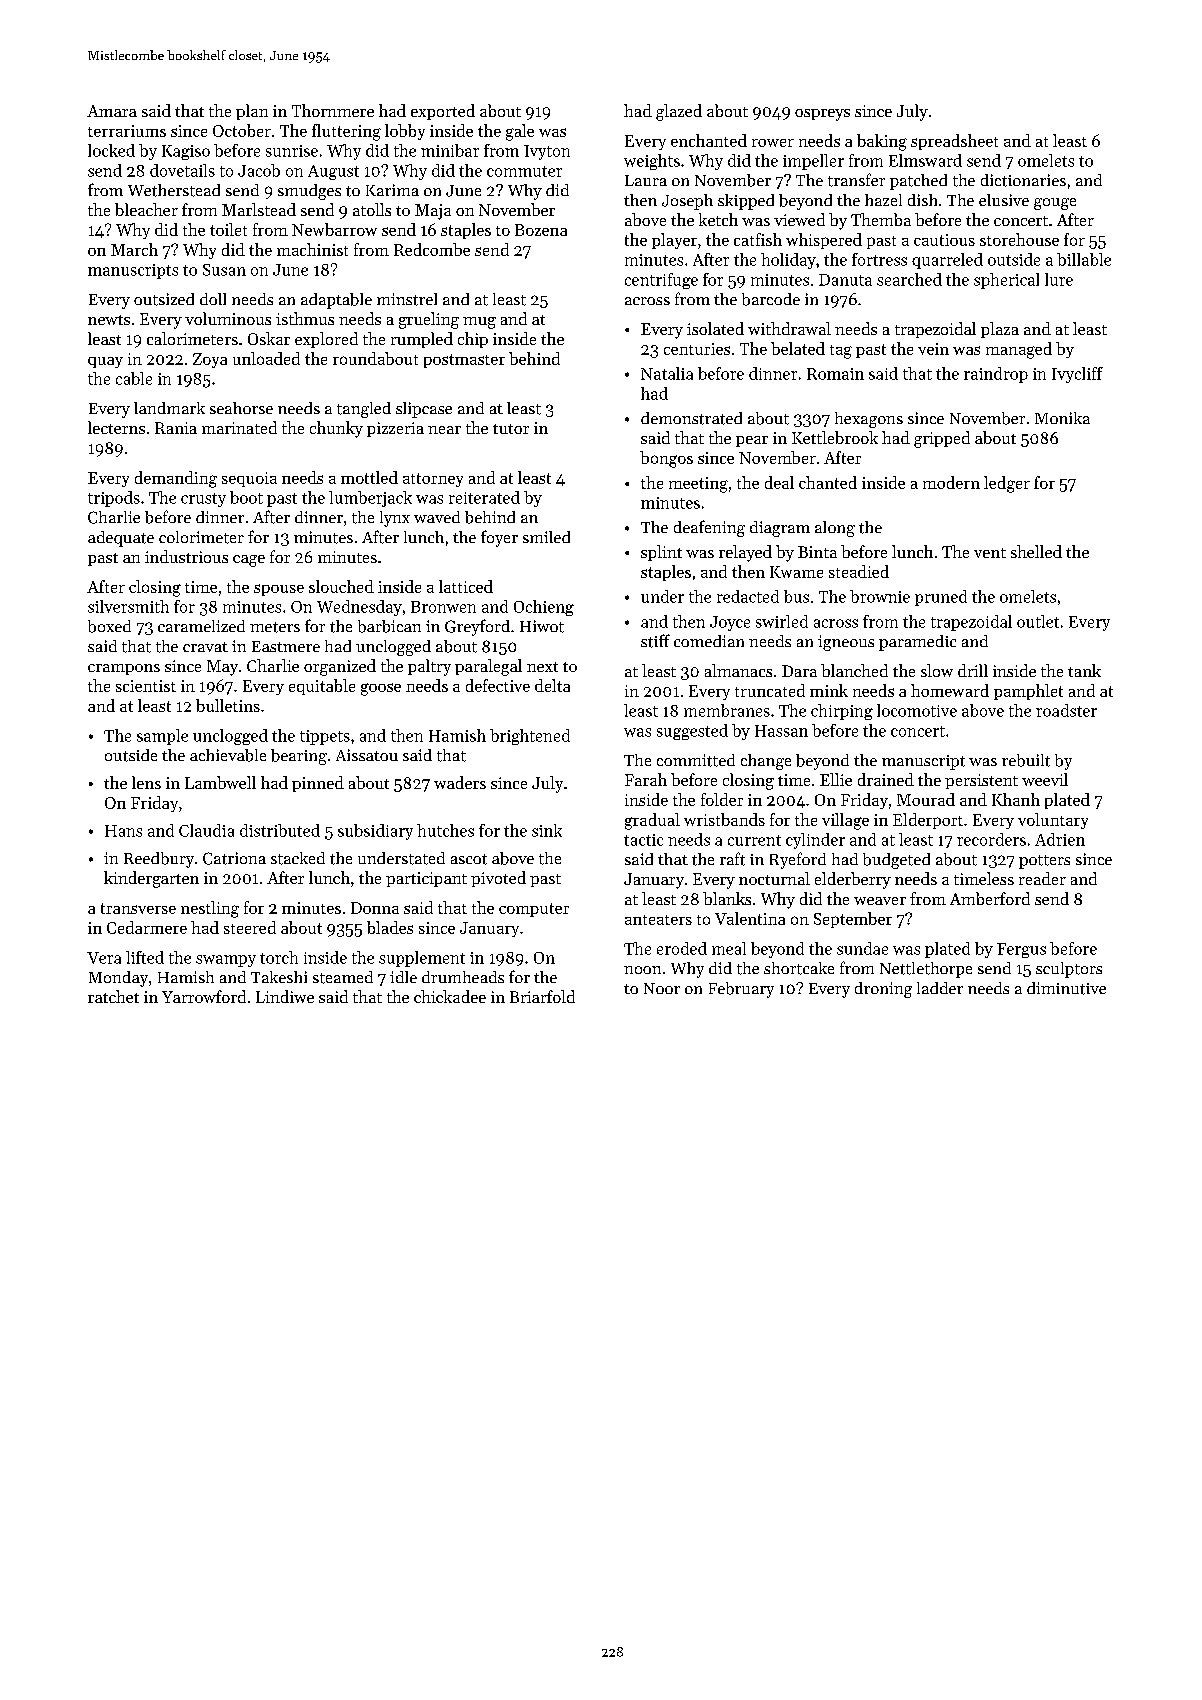  Describe the element at coordinates (1062, 418) in the screenshot. I see `Monika` at that location.
